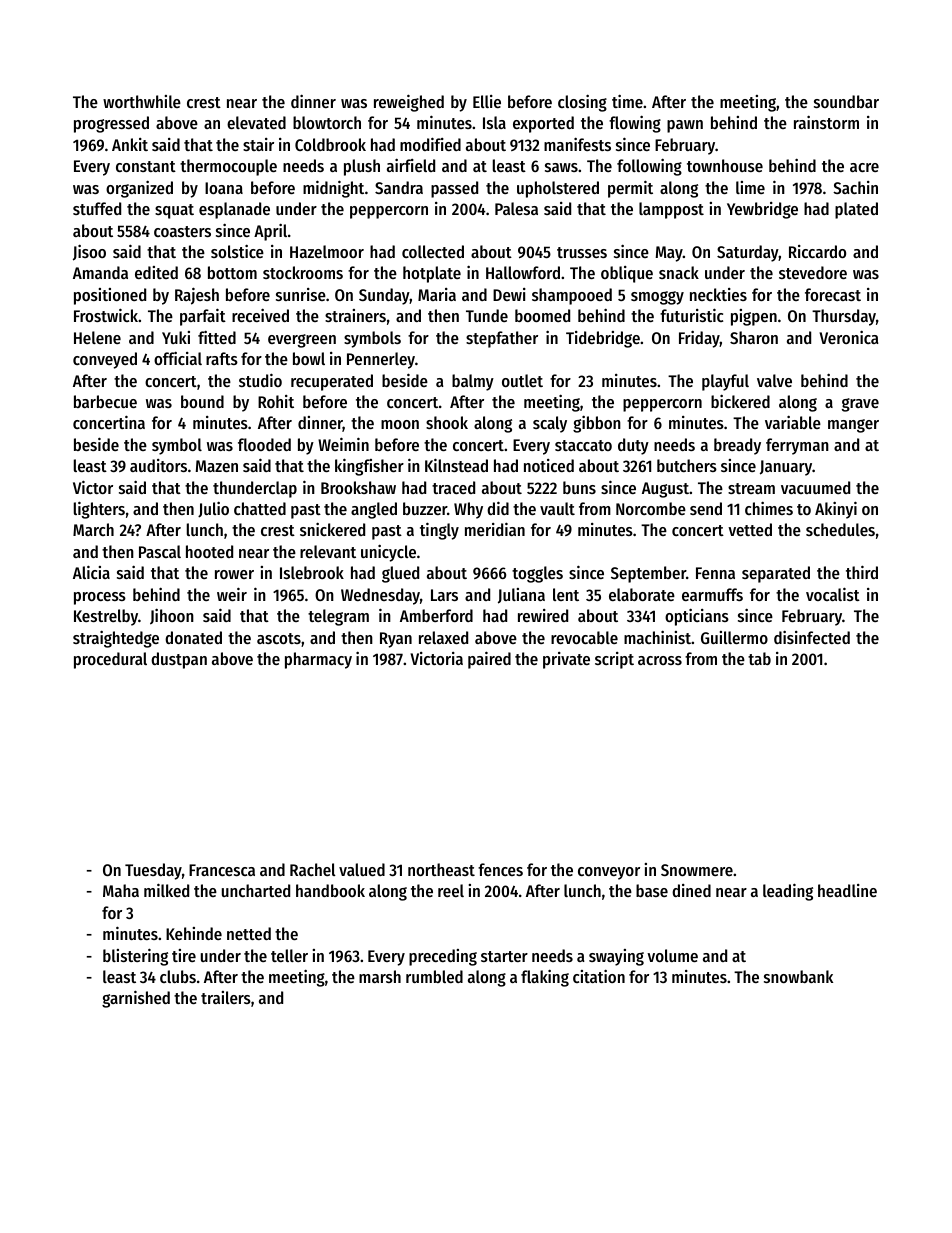 The height and width of the screenshot is (1233, 952). Describe the element at coordinates (203, 317) in the screenshot. I see `parfait` at that location.
